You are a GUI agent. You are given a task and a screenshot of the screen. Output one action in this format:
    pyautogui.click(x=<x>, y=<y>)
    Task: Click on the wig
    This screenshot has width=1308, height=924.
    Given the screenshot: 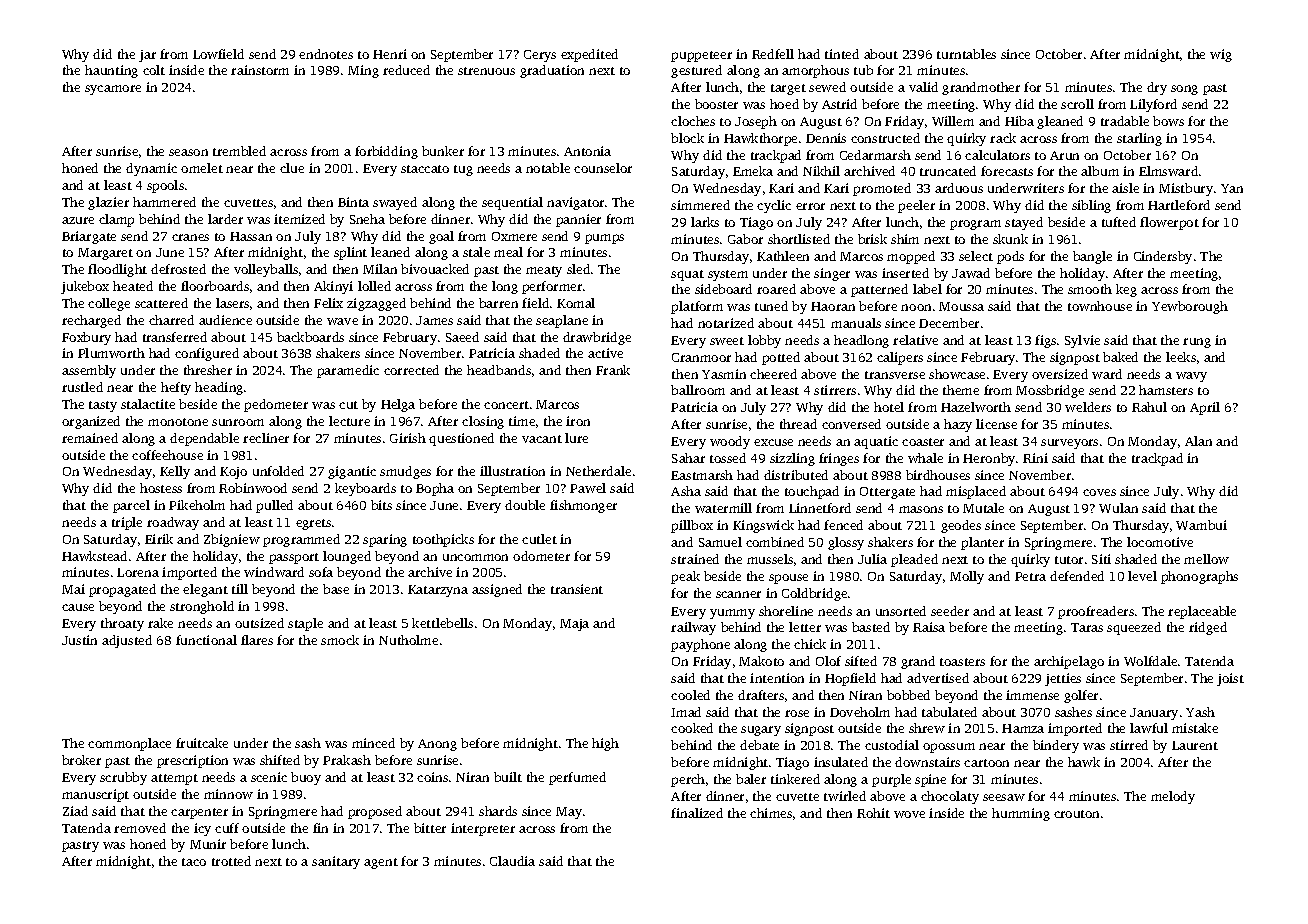 What is the action you would take?
    pyautogui.click(x=1221, y=55)
